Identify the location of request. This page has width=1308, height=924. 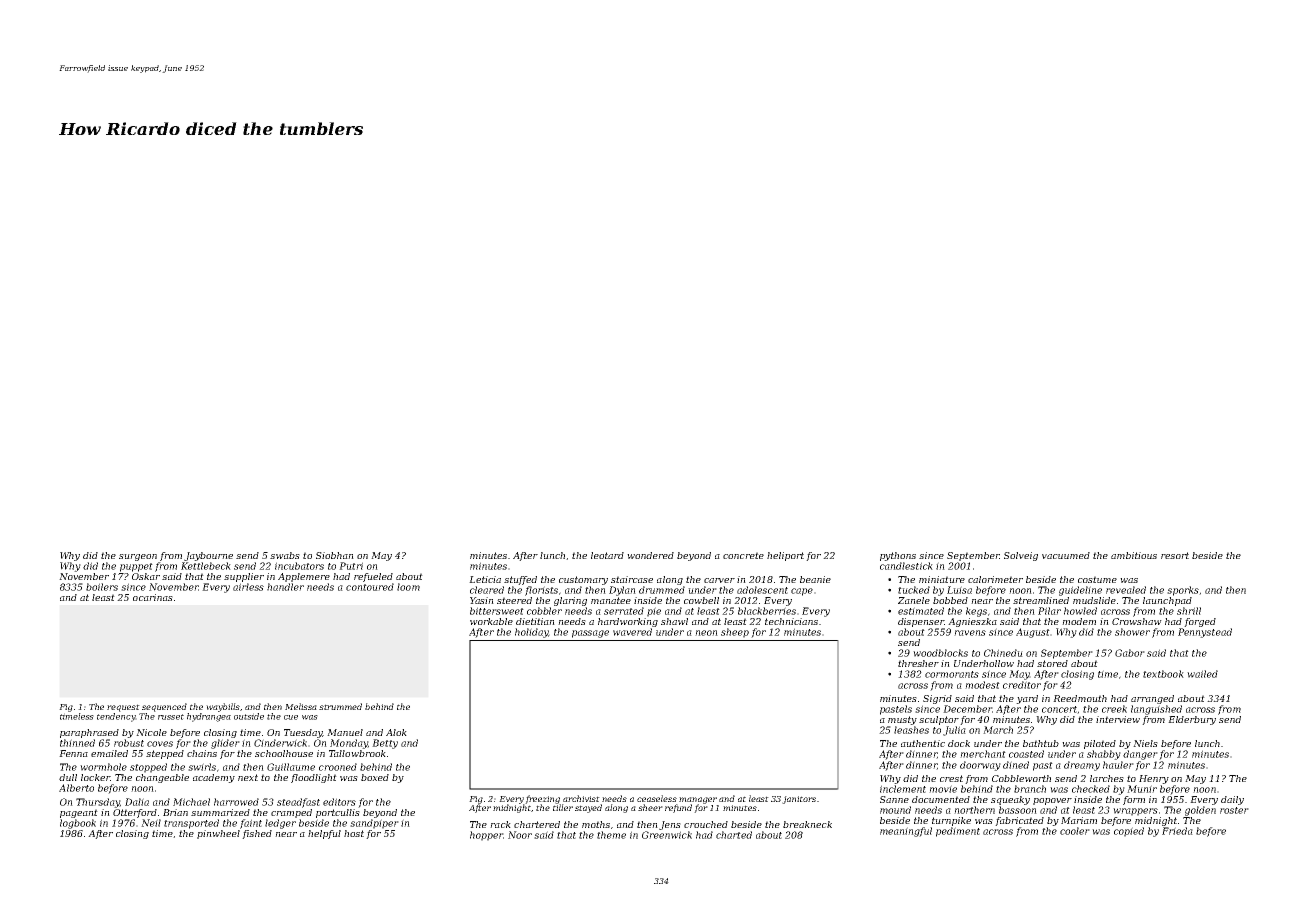
(123, 708).
